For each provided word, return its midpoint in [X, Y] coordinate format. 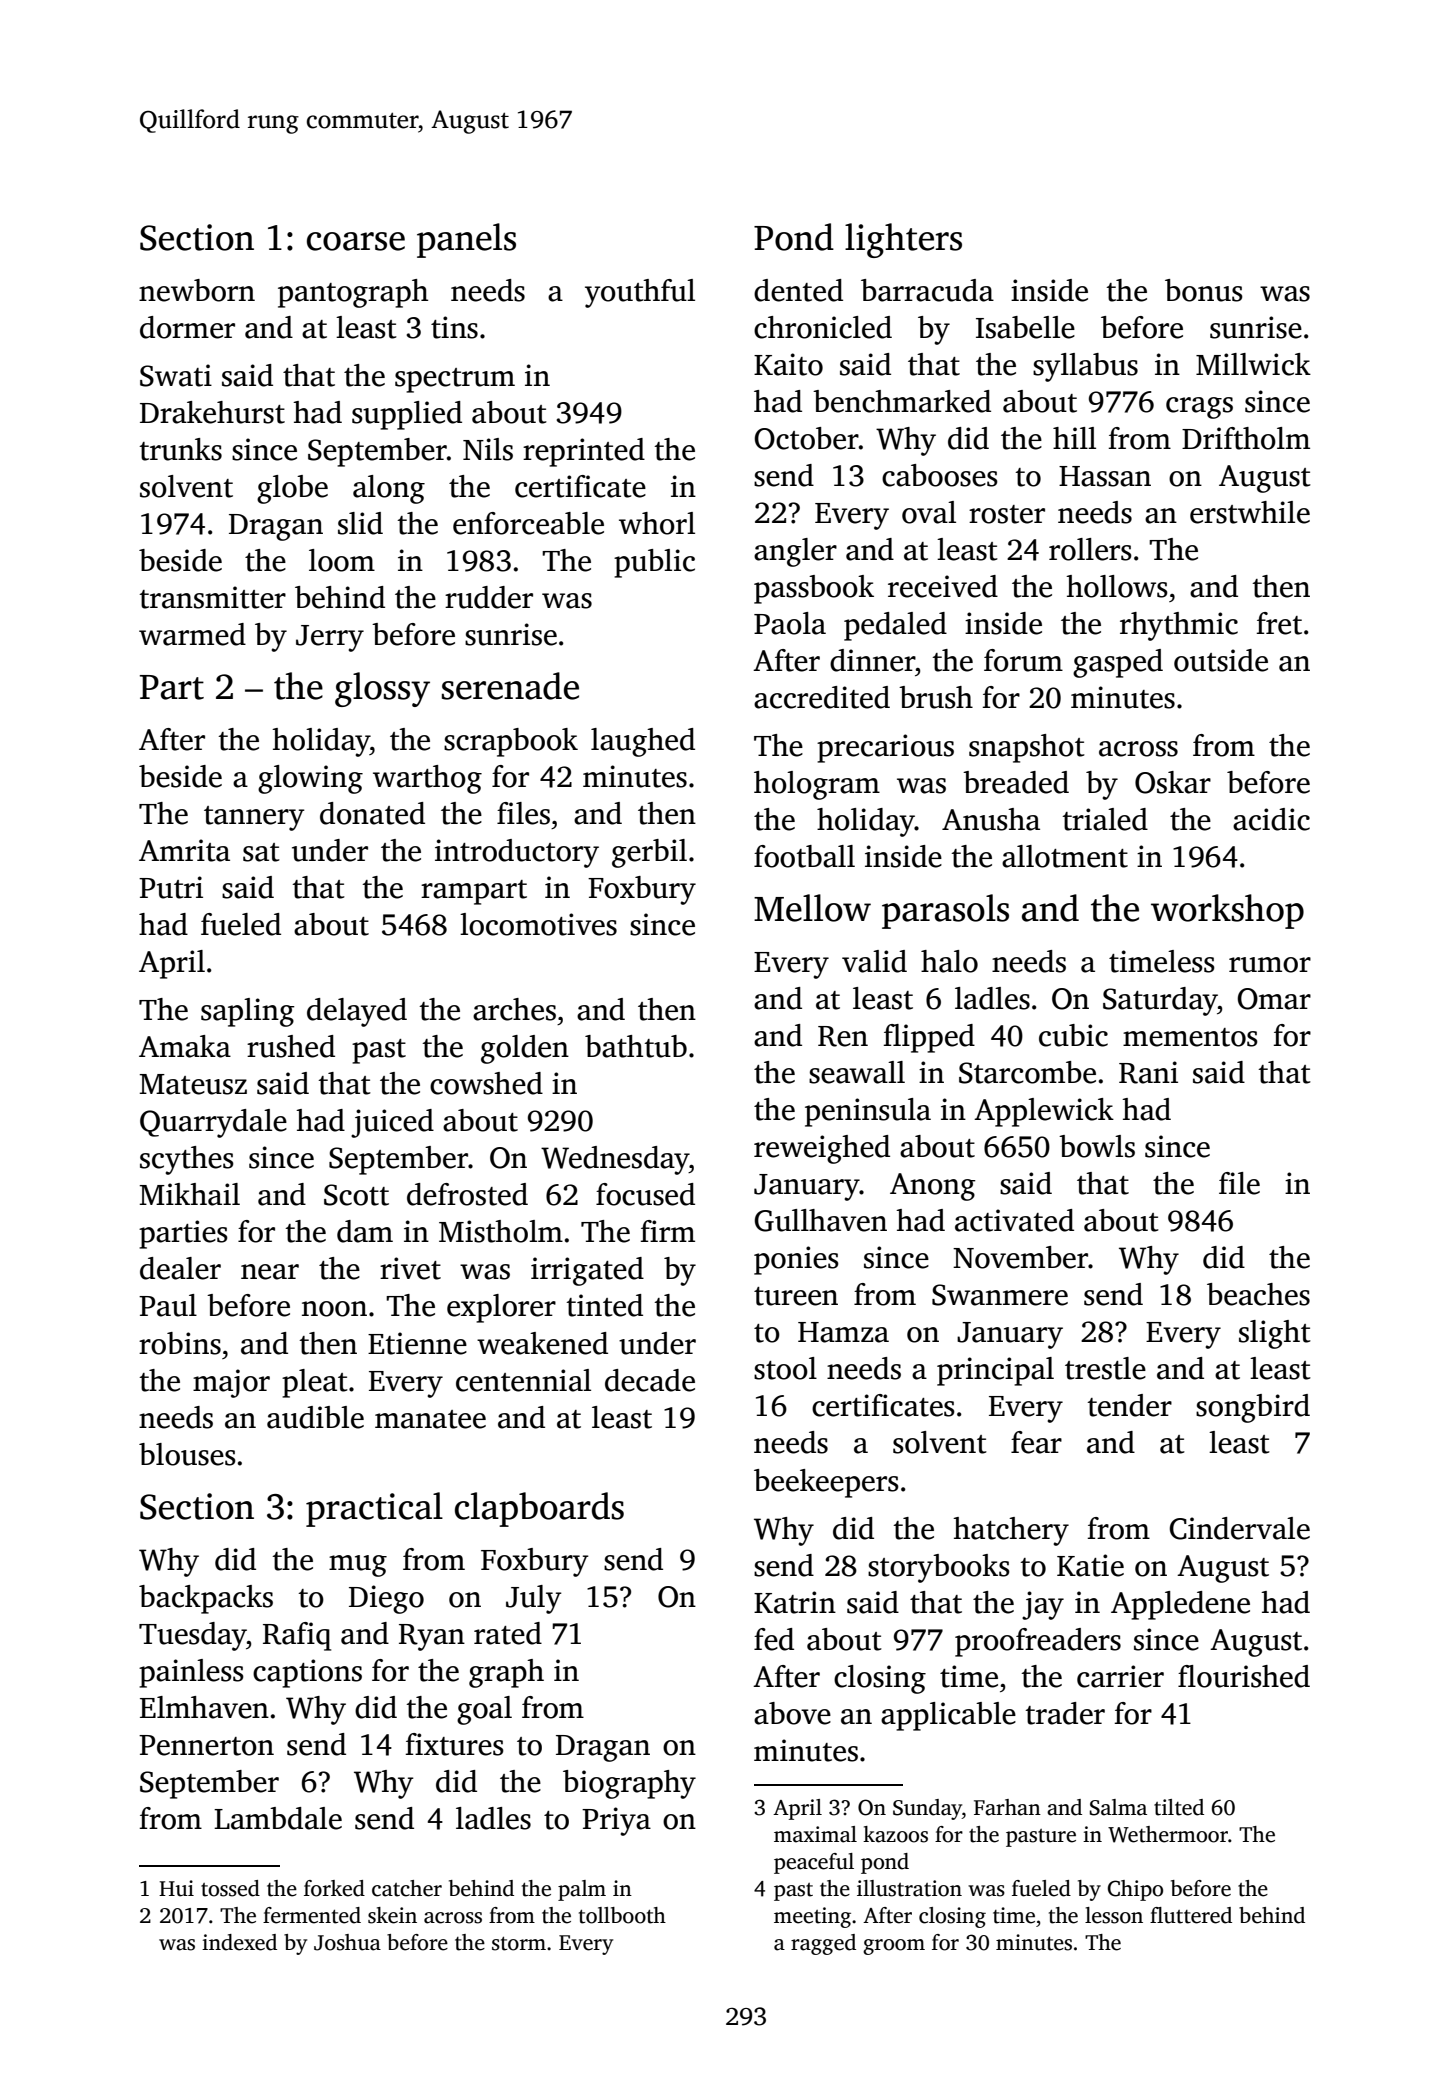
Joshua [347, 1942]
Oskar [1173, 782]
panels [466, 240]
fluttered [1191, 1915]
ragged [823, 1944]
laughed [643, 742]
